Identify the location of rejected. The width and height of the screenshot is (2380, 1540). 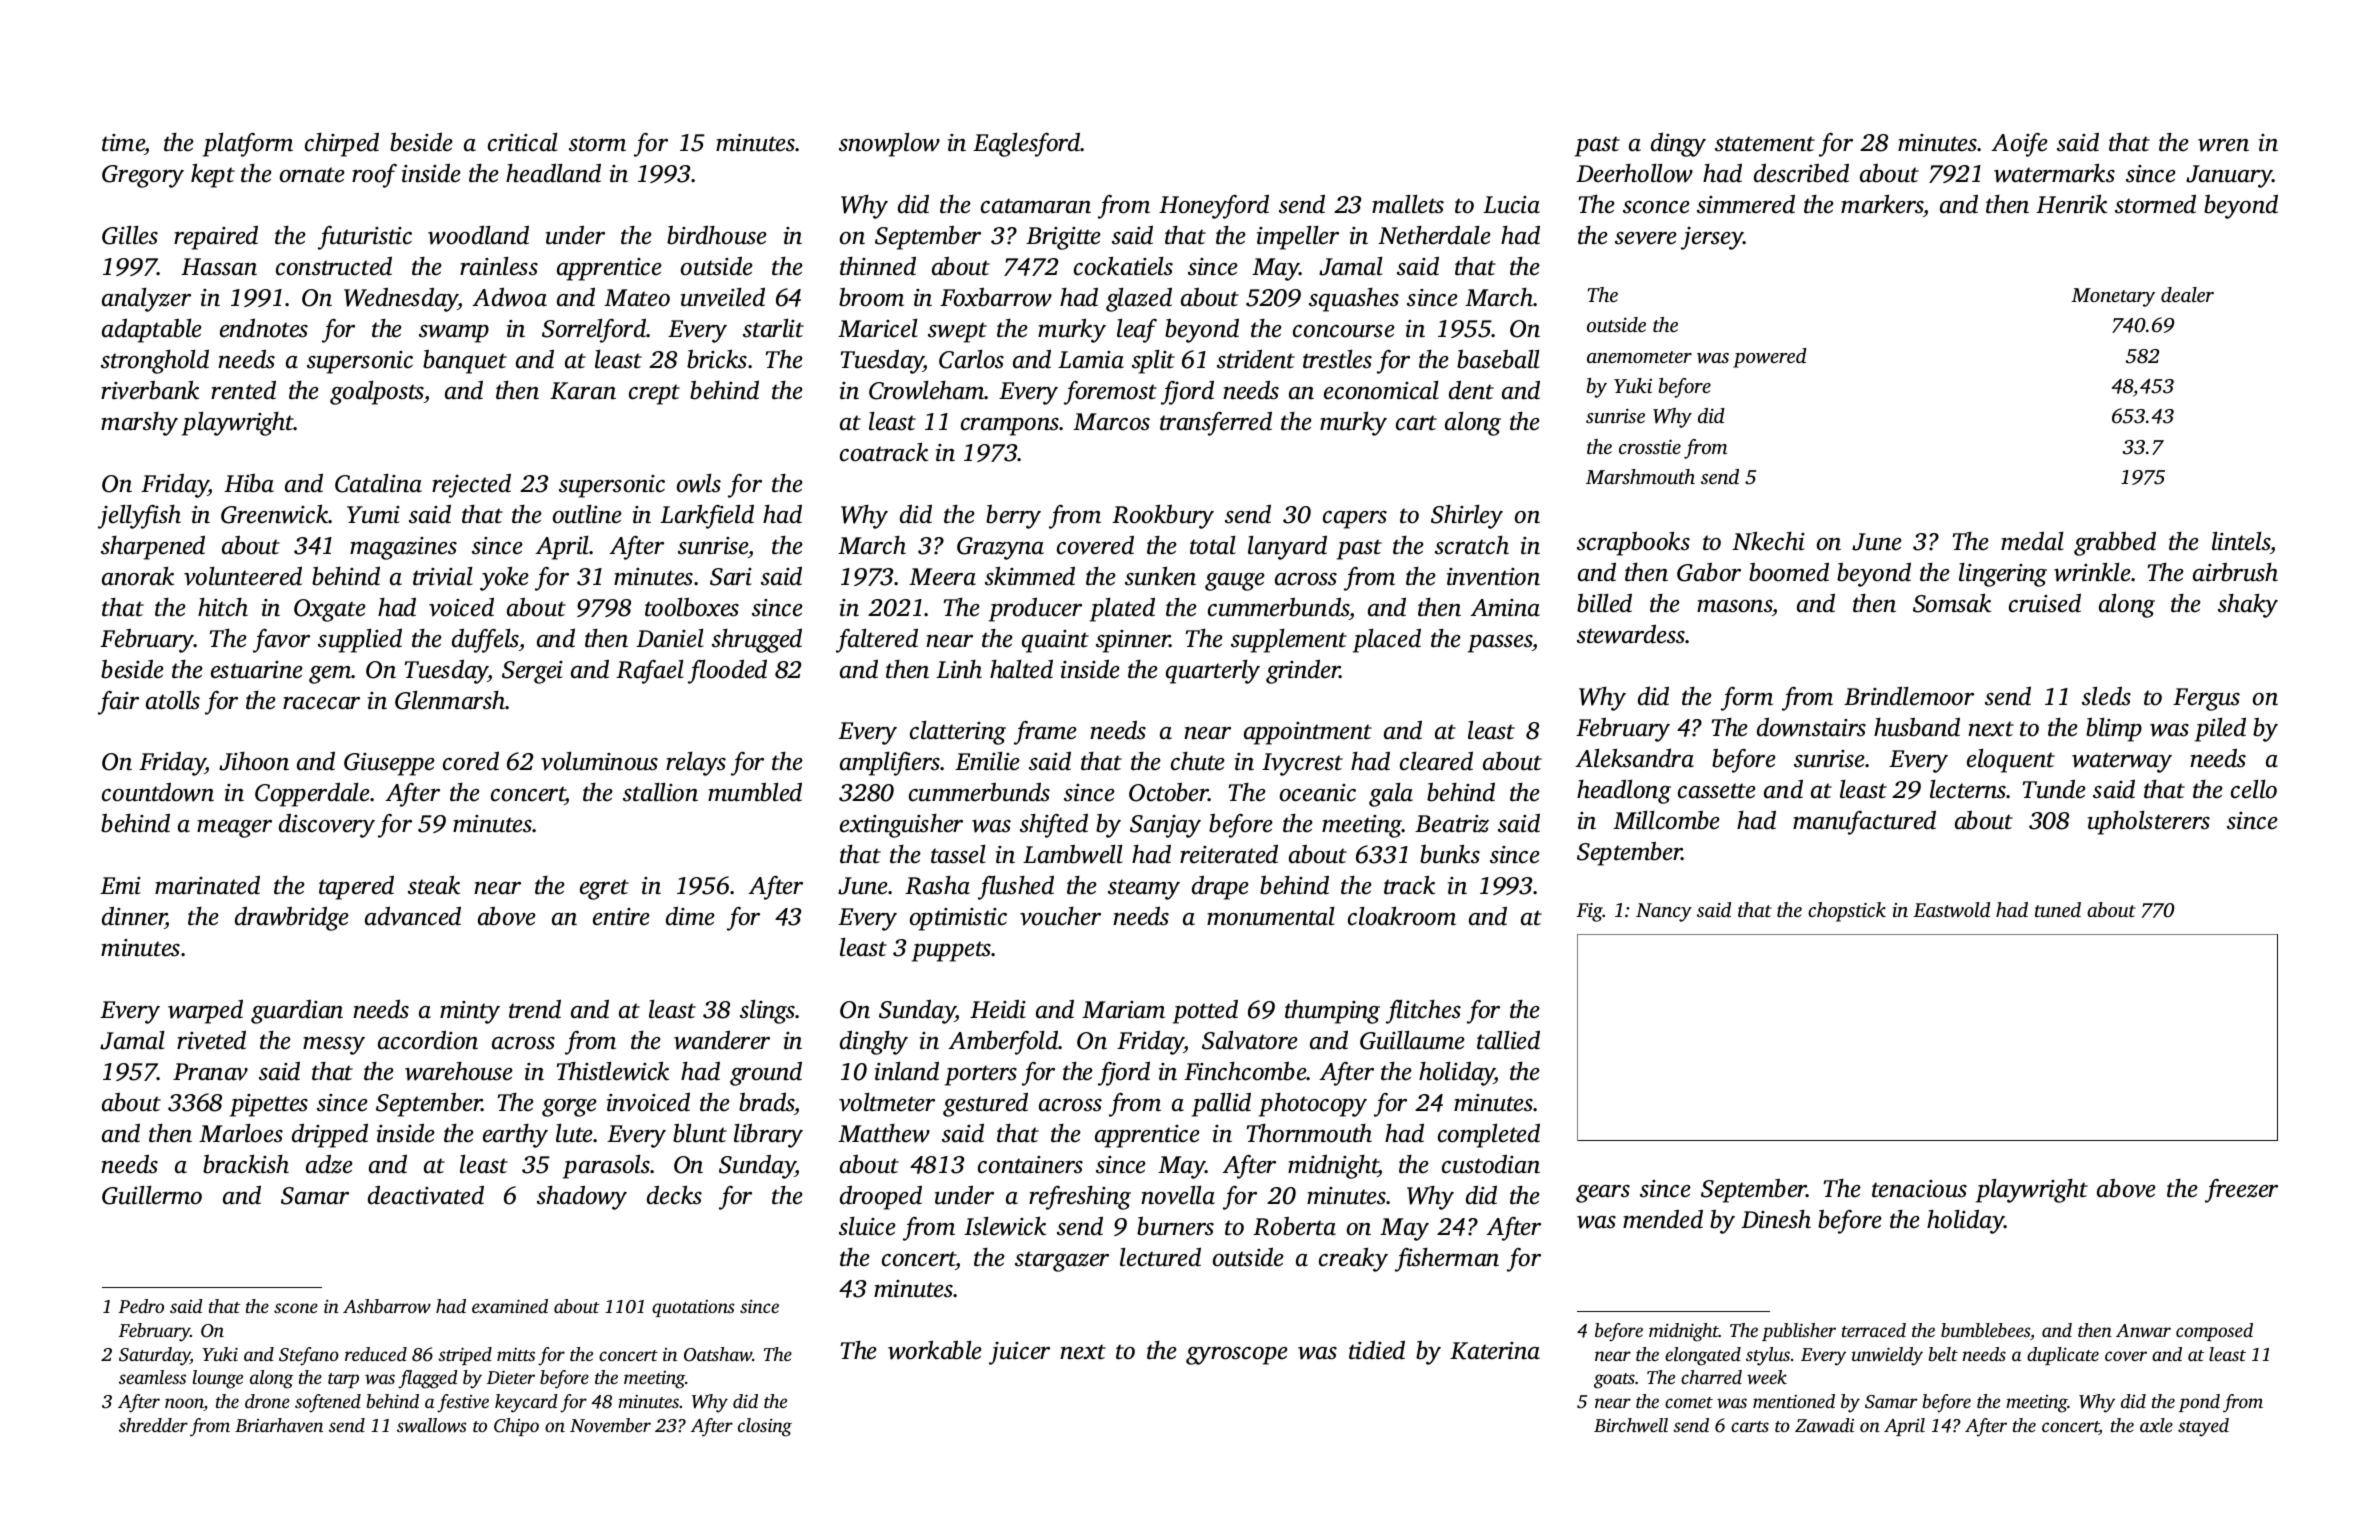
(471, 485).
